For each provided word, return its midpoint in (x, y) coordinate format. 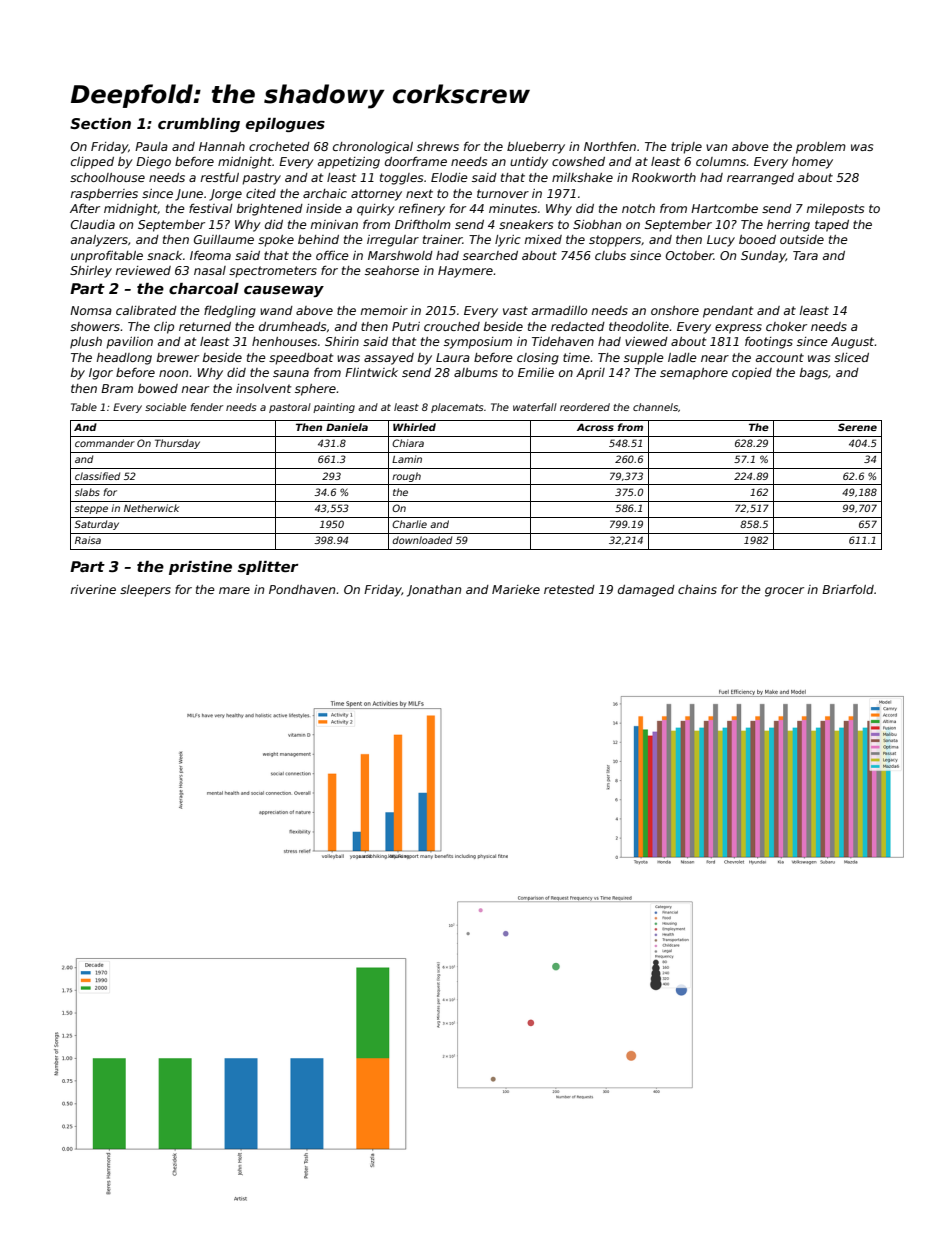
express (738, 329)
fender (206, 407)
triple (686, 148)
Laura (453, 357)
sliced (851, 357)
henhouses (284, 341)
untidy (529, 163)
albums (476, 372)
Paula (151, 146)
